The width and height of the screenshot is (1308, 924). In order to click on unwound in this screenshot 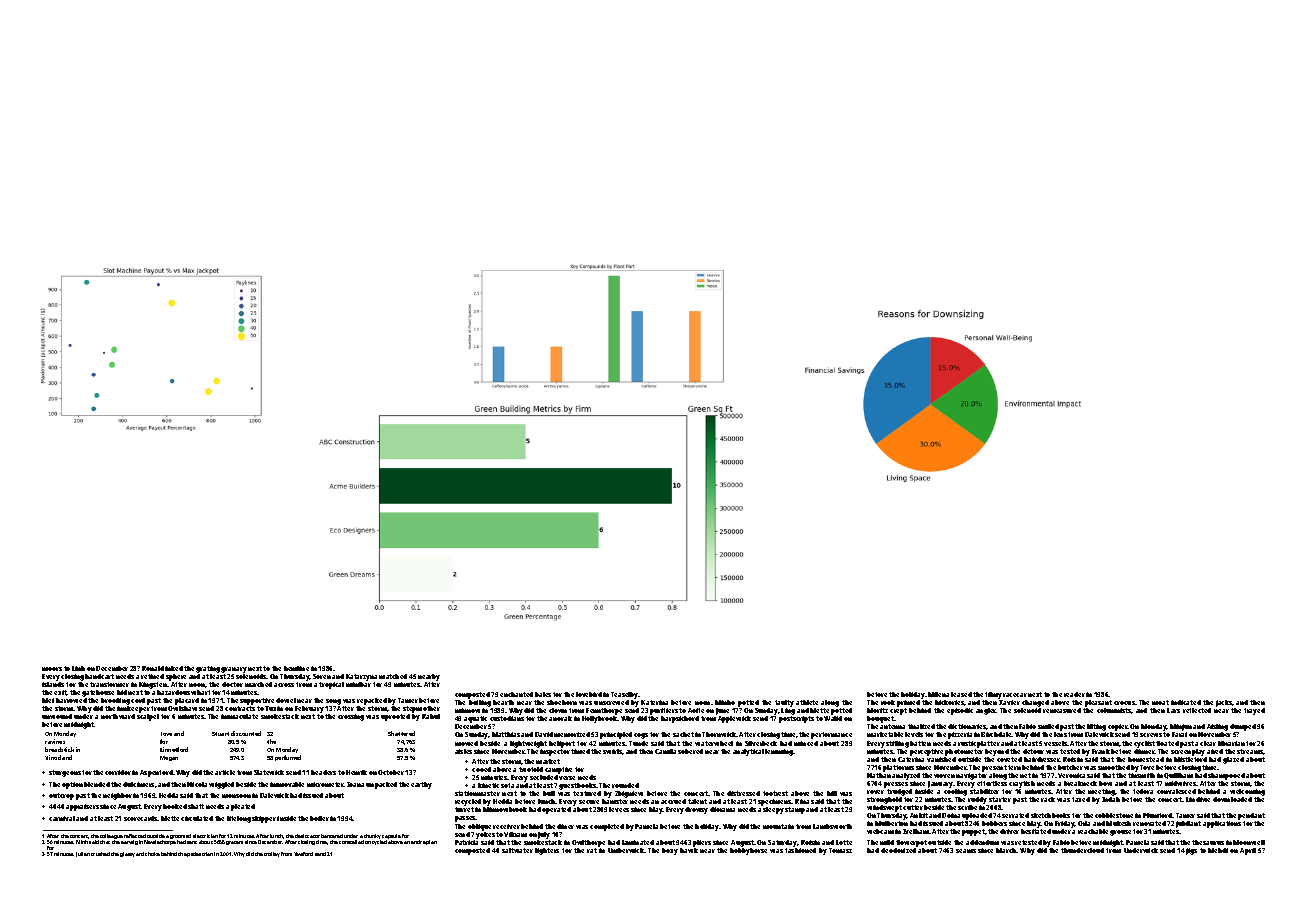, I will do `click(57, 716)`.
